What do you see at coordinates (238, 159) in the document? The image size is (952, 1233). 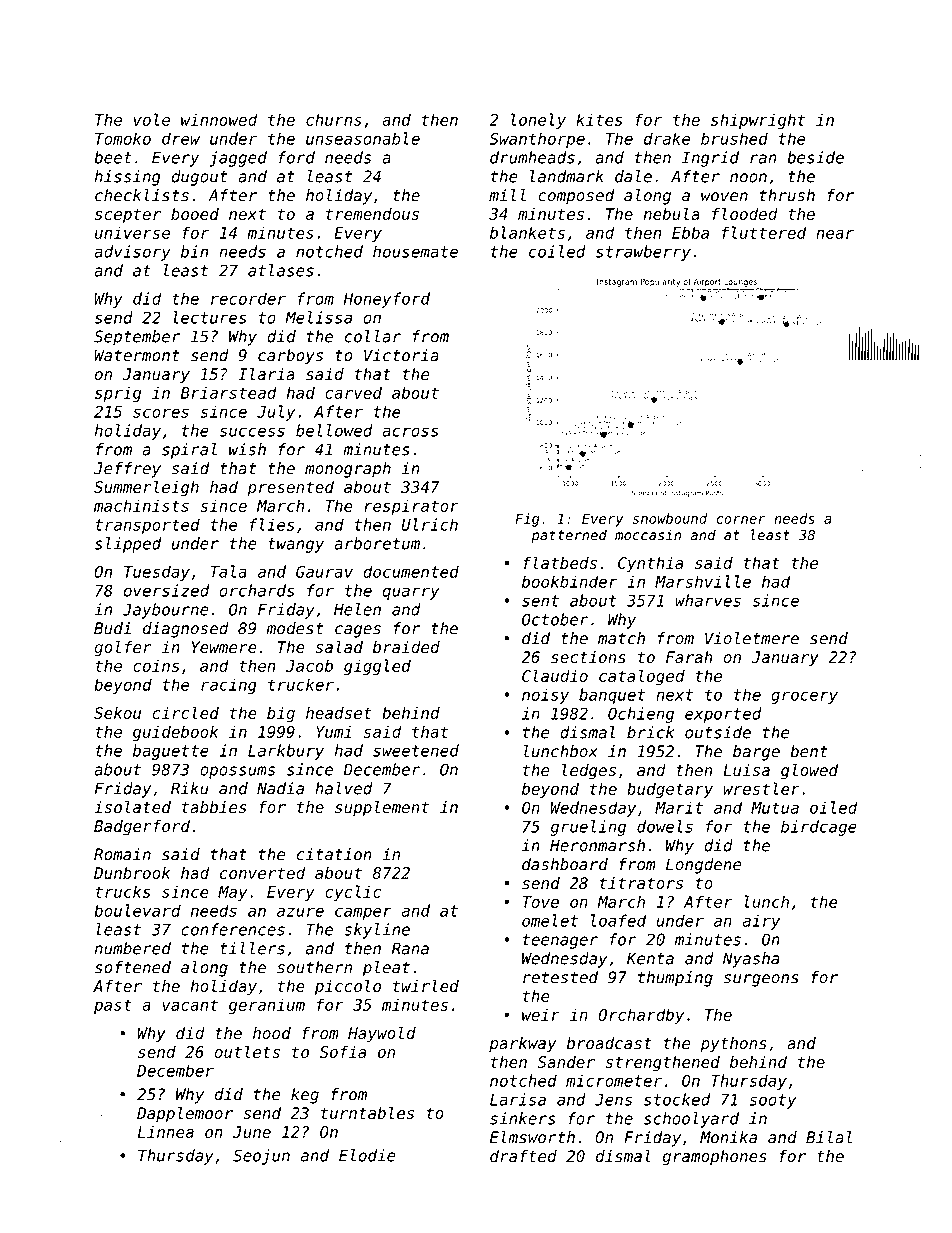 I see `jagged` at bounding box center [238, 159].
